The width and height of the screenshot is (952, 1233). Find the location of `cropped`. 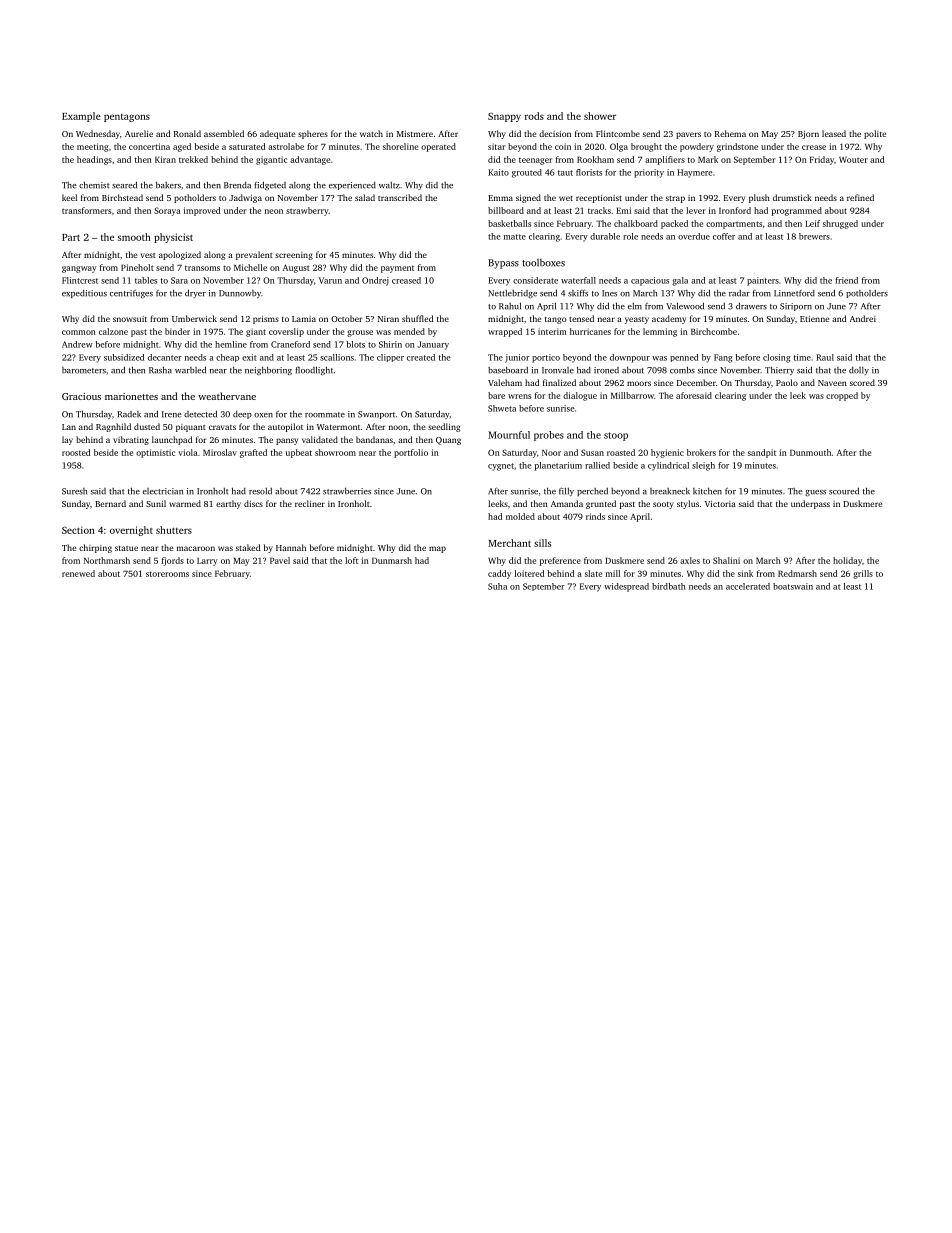

cropped is located at coordinates (842, 396).
